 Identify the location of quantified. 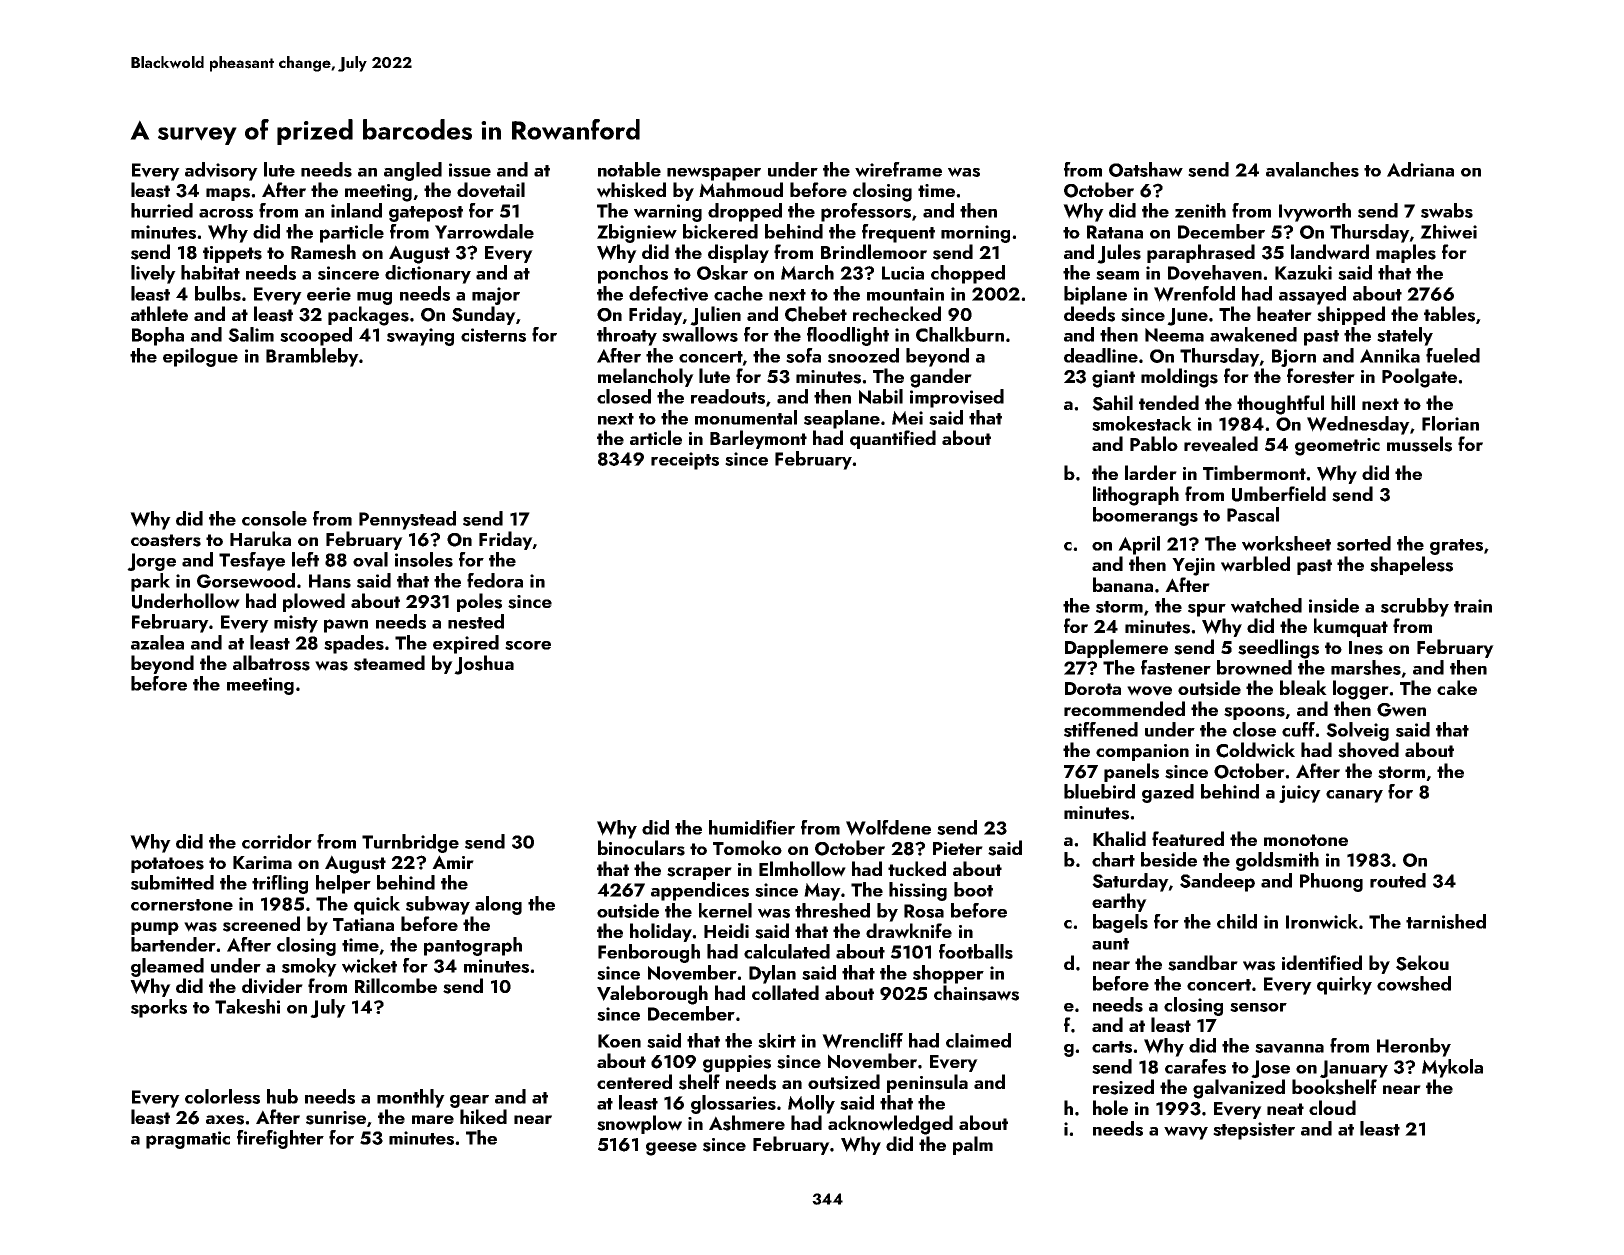
(893, 439).
